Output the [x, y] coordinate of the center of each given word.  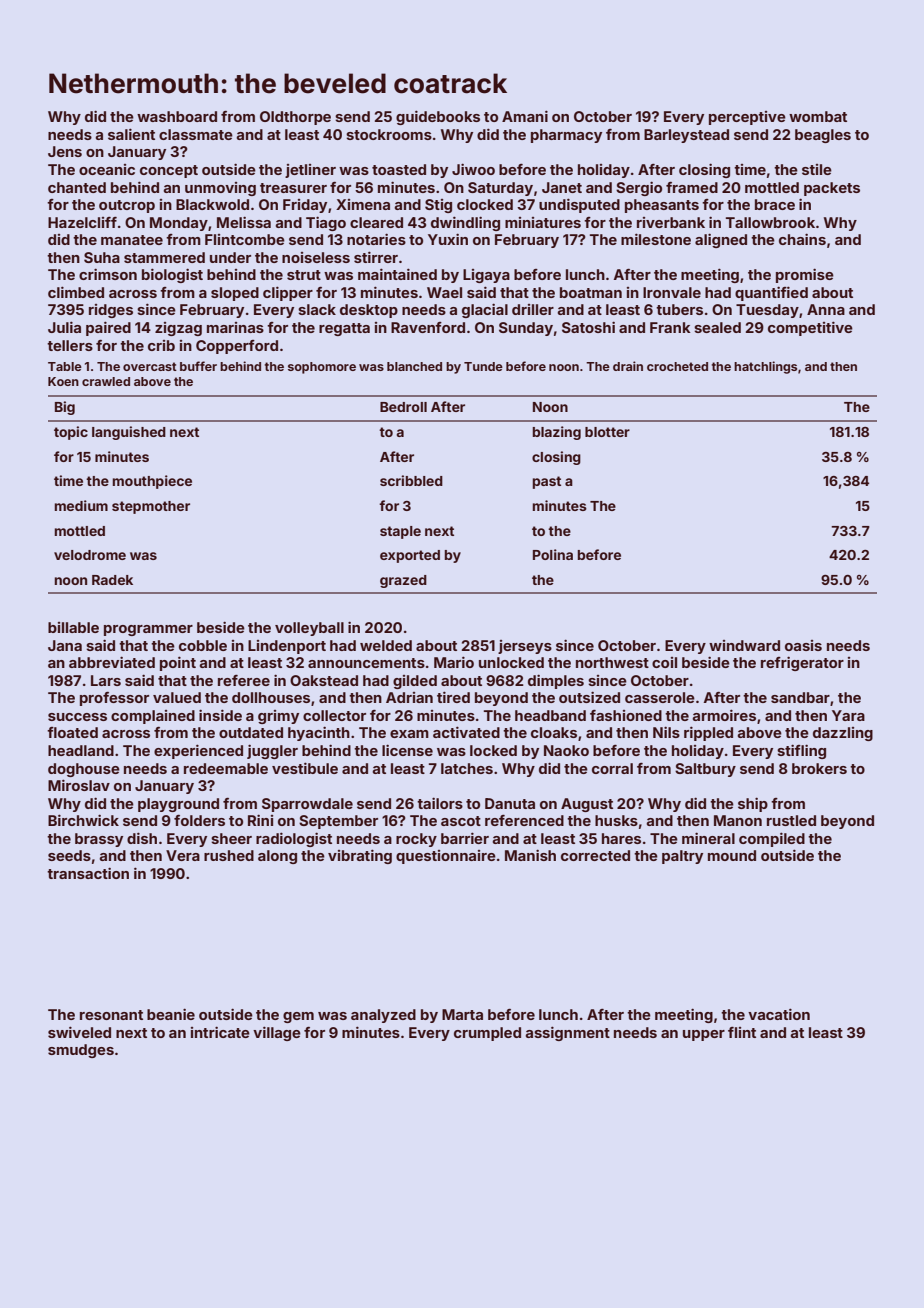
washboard [177, 116]
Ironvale [672, 292]
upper [704, 1035]
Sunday [526, 329]
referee [244, 680]
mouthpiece [152, 482]
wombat [818, 116]
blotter [607, 432]
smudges [81, 1051]
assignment [567, 1033]
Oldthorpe [295, 118]
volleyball [309, 629]
